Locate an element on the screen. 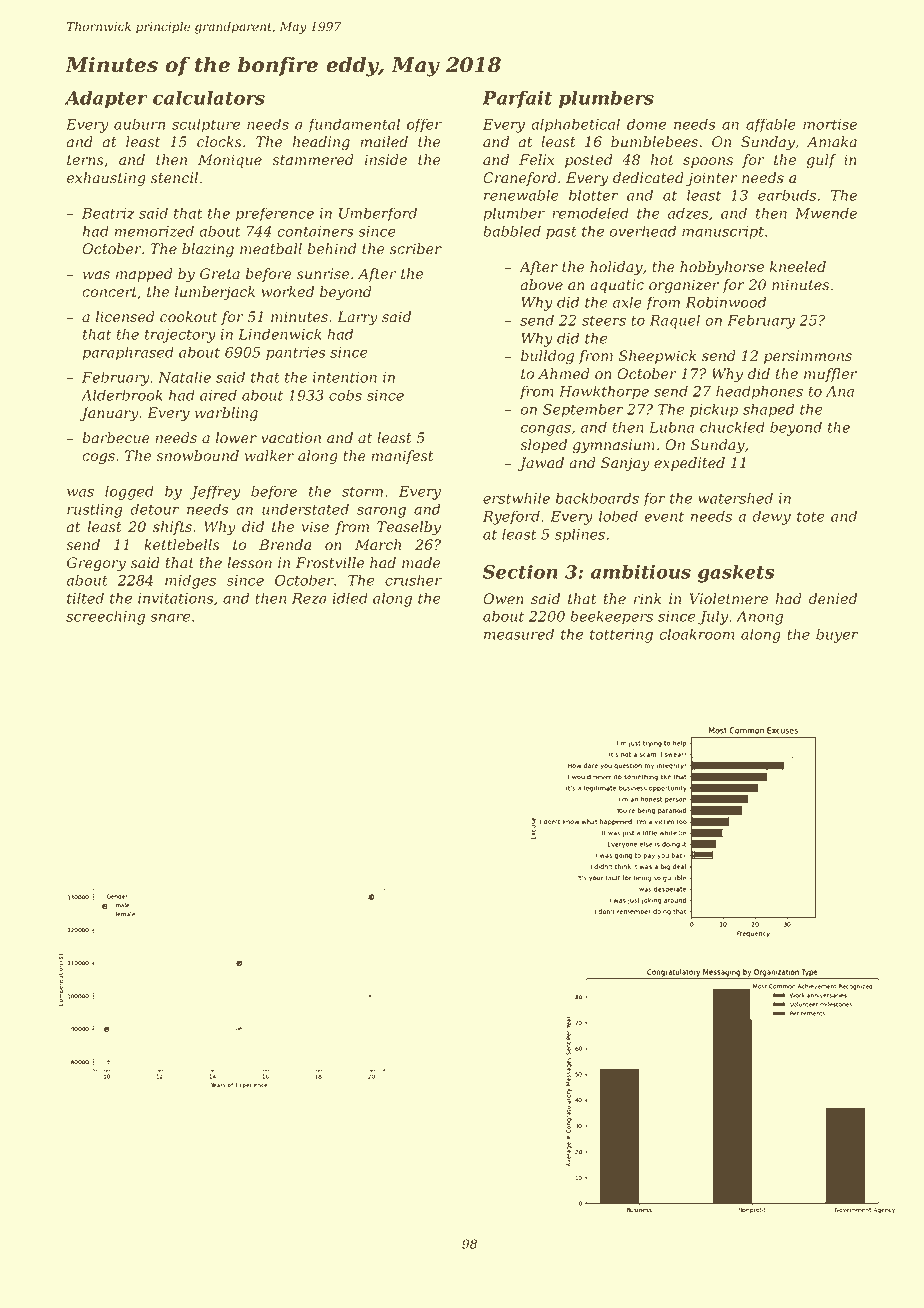 The image size is (924, 1308). above is located at coordinates (541, 285).
